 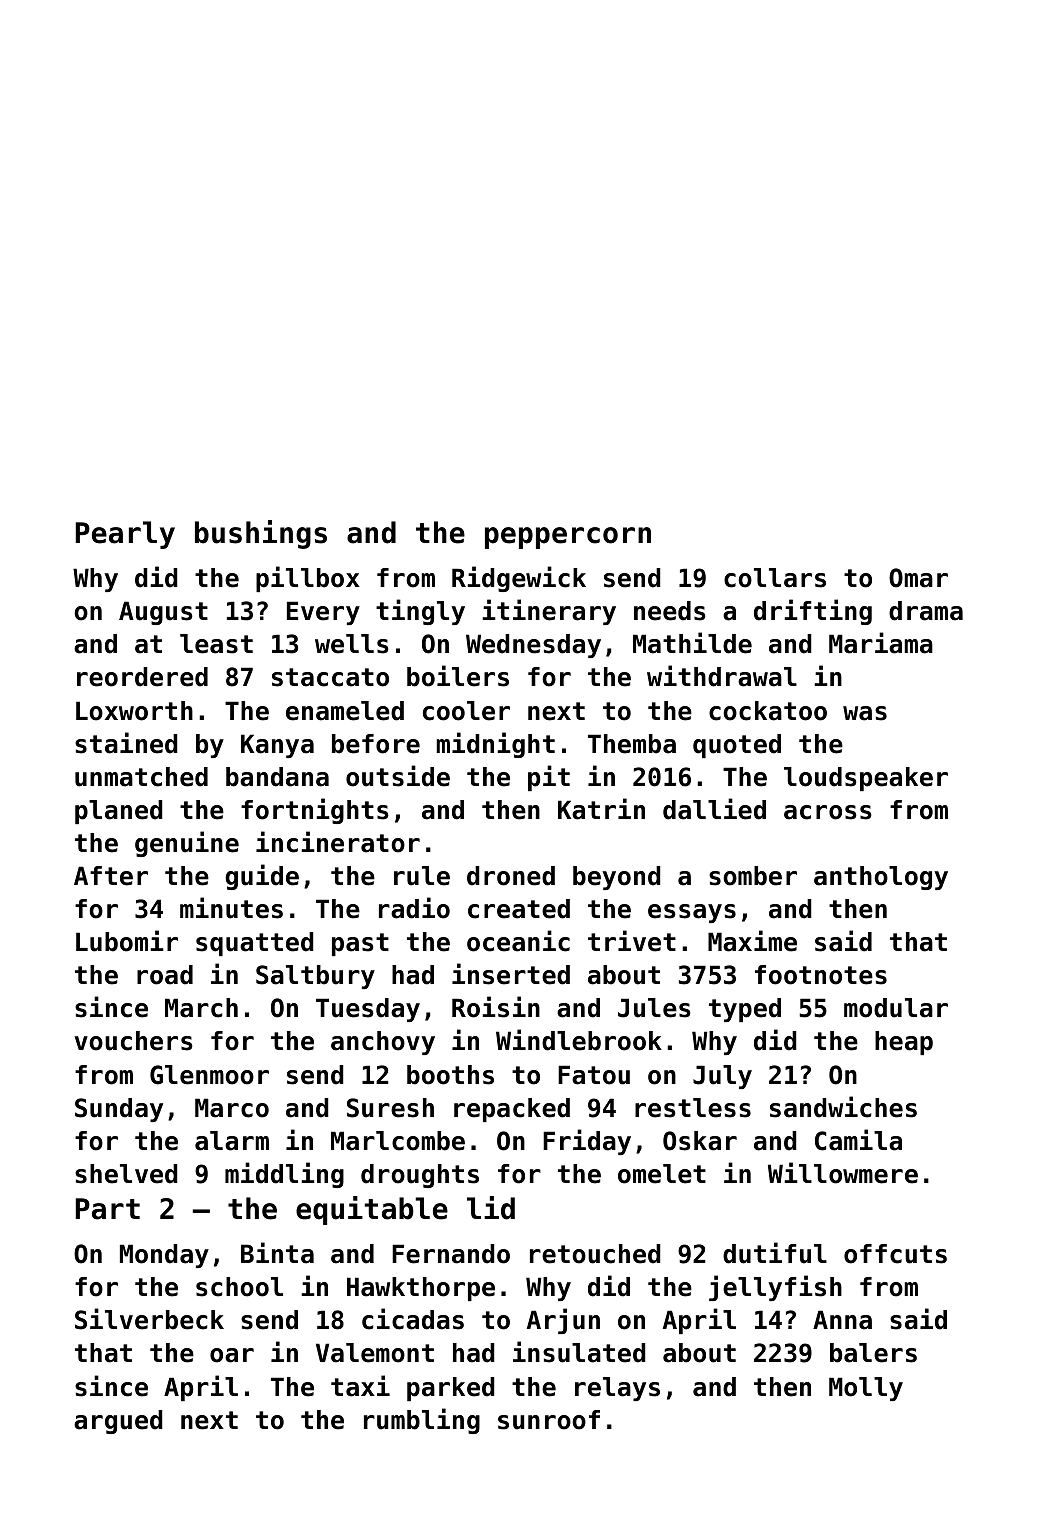 What do you see at coordinates (345, 711) in the screenshot?
I see `enameled` at bounding box center [345, 711].
